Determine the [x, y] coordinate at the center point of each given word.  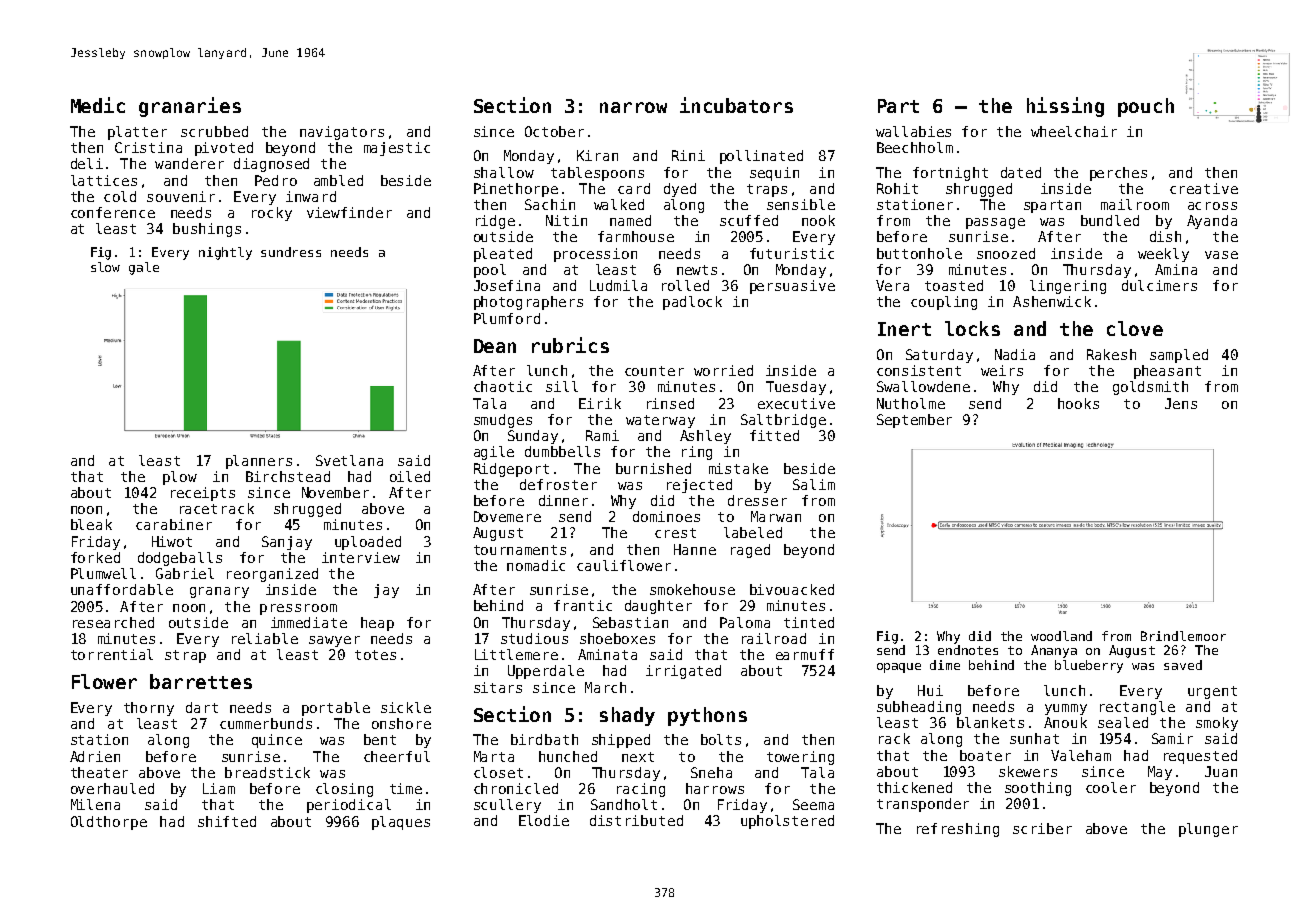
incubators [736, 105]
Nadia [1015, 354]
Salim [814, 484]
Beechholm [915, 147]
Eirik [600, 403]
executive [796, 403]
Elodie [544, 820]
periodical [349, 806]
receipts [203, 494]
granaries [190, 107]
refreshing [958, 830]
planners [259, 462]
